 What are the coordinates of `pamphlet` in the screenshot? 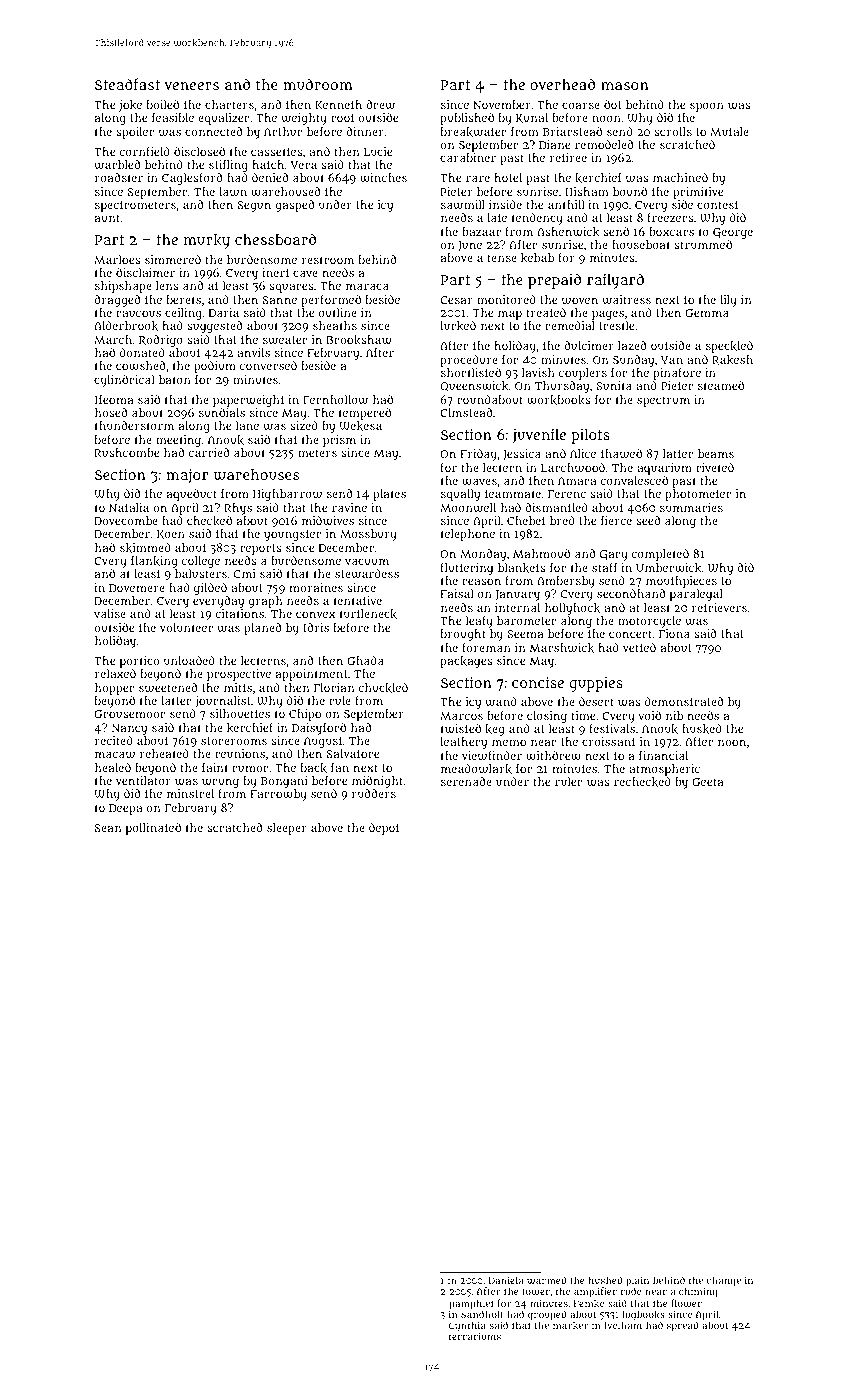 It's located at (471, 1304).
